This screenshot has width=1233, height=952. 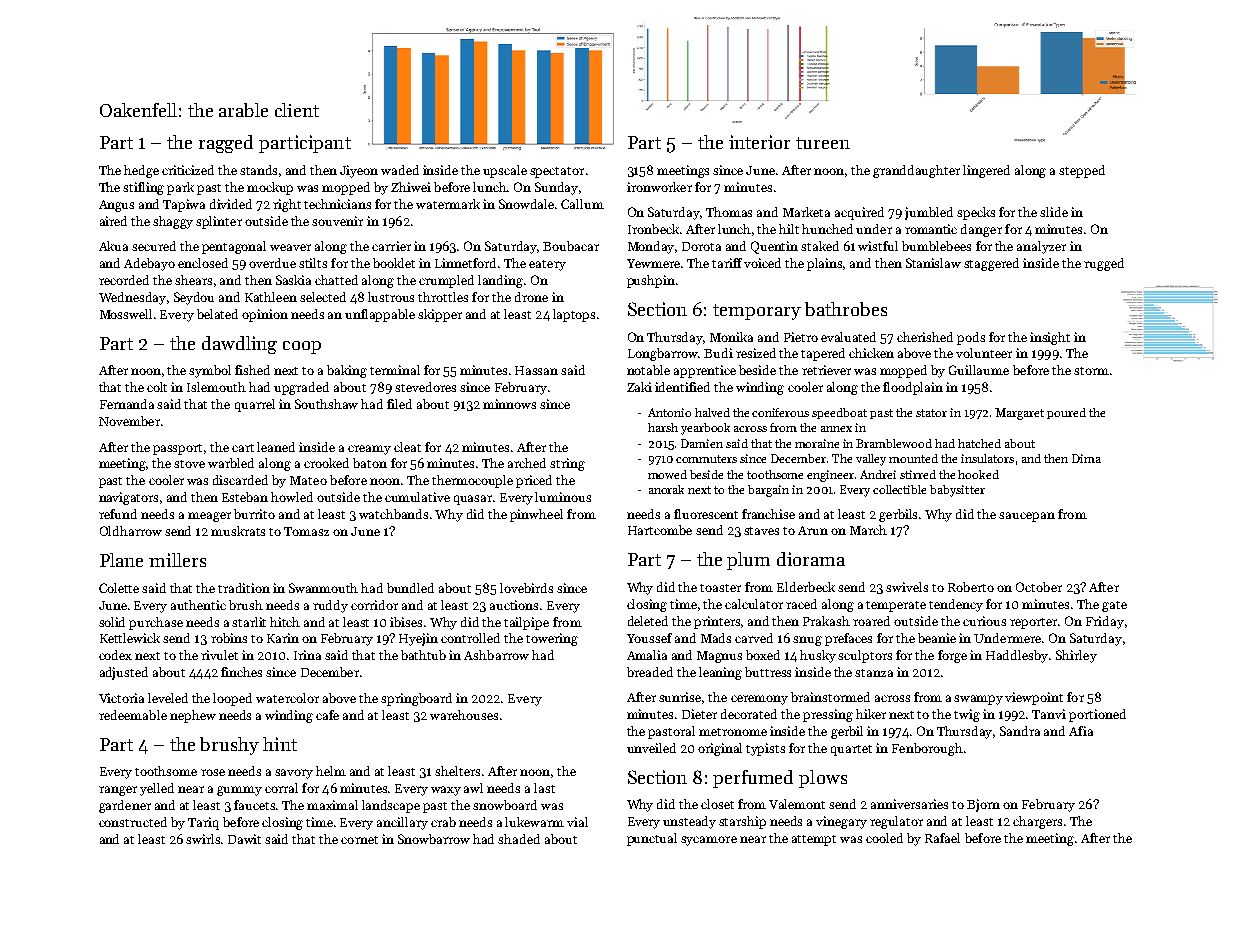 I want to click on watchbands, so click(x=393, y=514).
